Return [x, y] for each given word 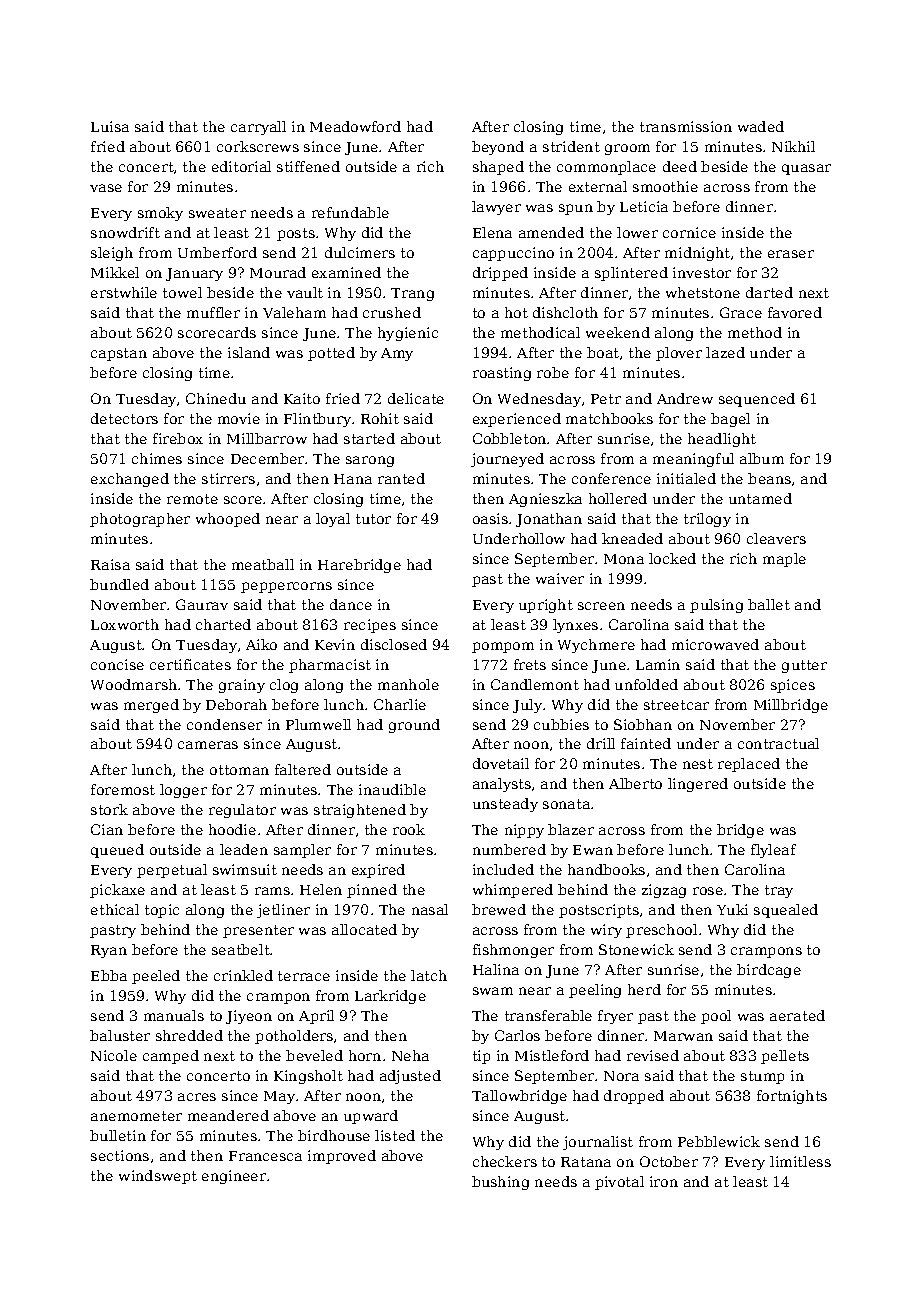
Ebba [109, 975]
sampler [302, 851]
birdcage [769, 971]
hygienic [408, 334]
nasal [430, 909]
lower [637, 232]
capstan [119, 354]
